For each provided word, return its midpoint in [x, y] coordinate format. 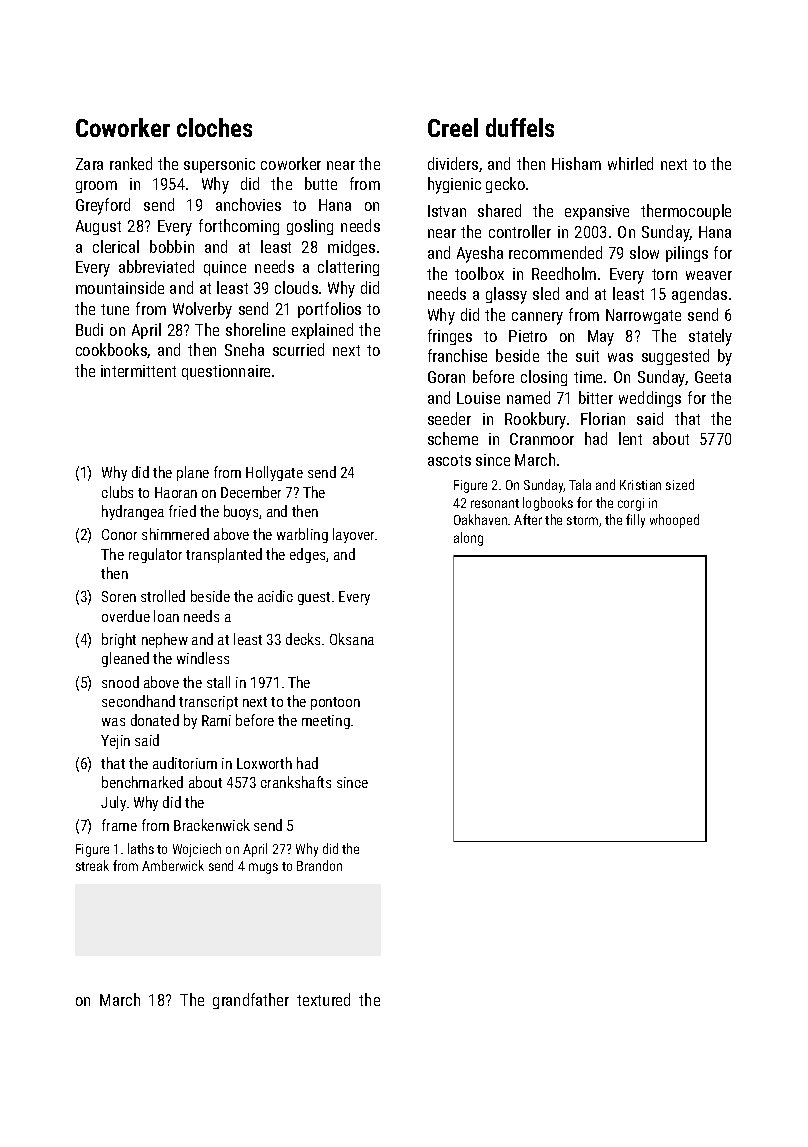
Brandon [319, 865]
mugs [263, 868]
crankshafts [296, 782]
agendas [699, 295]
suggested [675, 357]
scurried [298, 349]
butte [321, 183]
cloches [214, 127]
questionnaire [226, 372]
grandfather [251, 1001]
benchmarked [142, 782]
